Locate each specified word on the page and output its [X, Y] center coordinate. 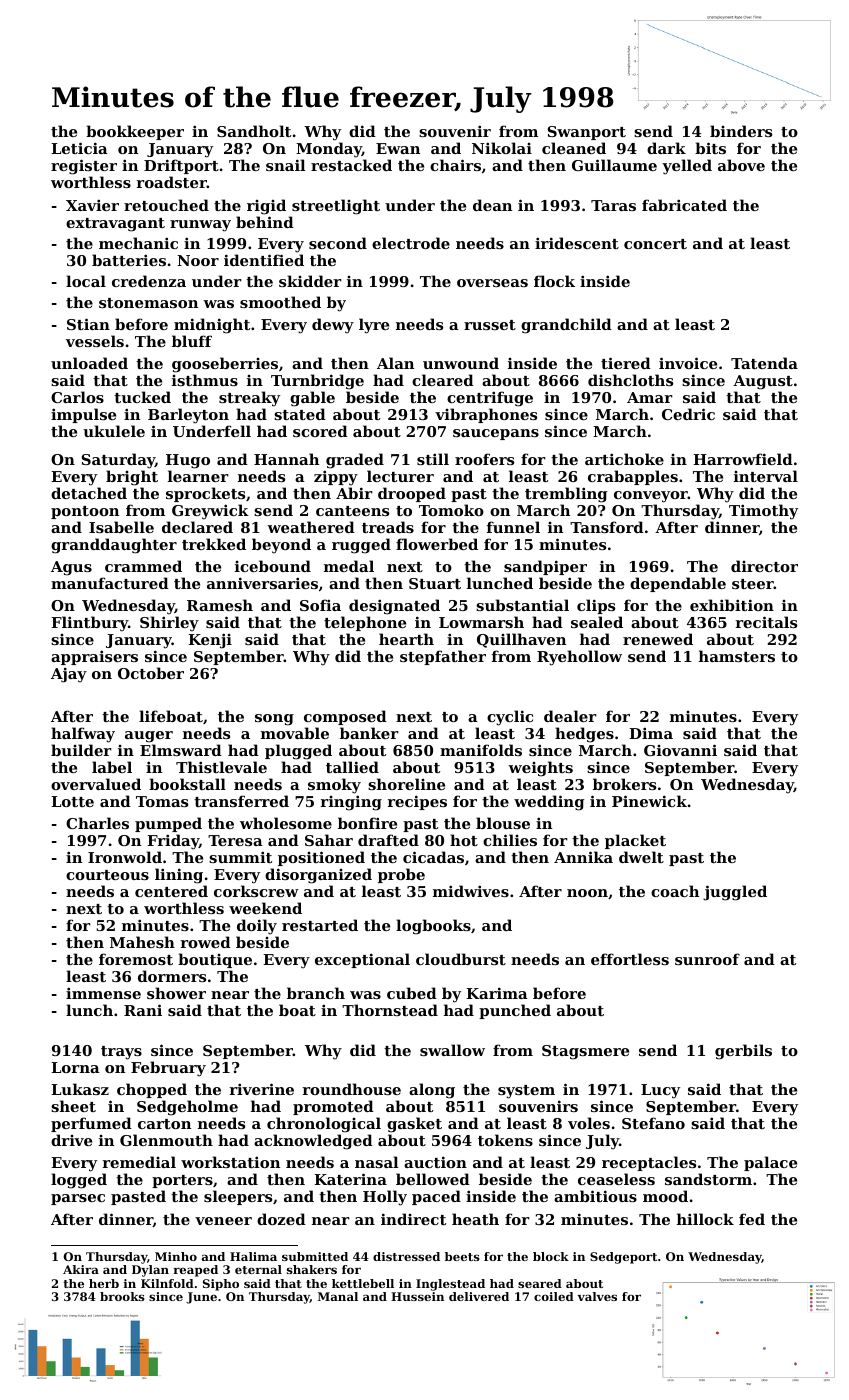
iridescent [577, 243]
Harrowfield [743, 459]
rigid [266, 207]
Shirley [169, 624]
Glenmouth [166, 1140]
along [432, 1091]
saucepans [496, 434]
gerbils [743, 1052]
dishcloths [630, 380]
